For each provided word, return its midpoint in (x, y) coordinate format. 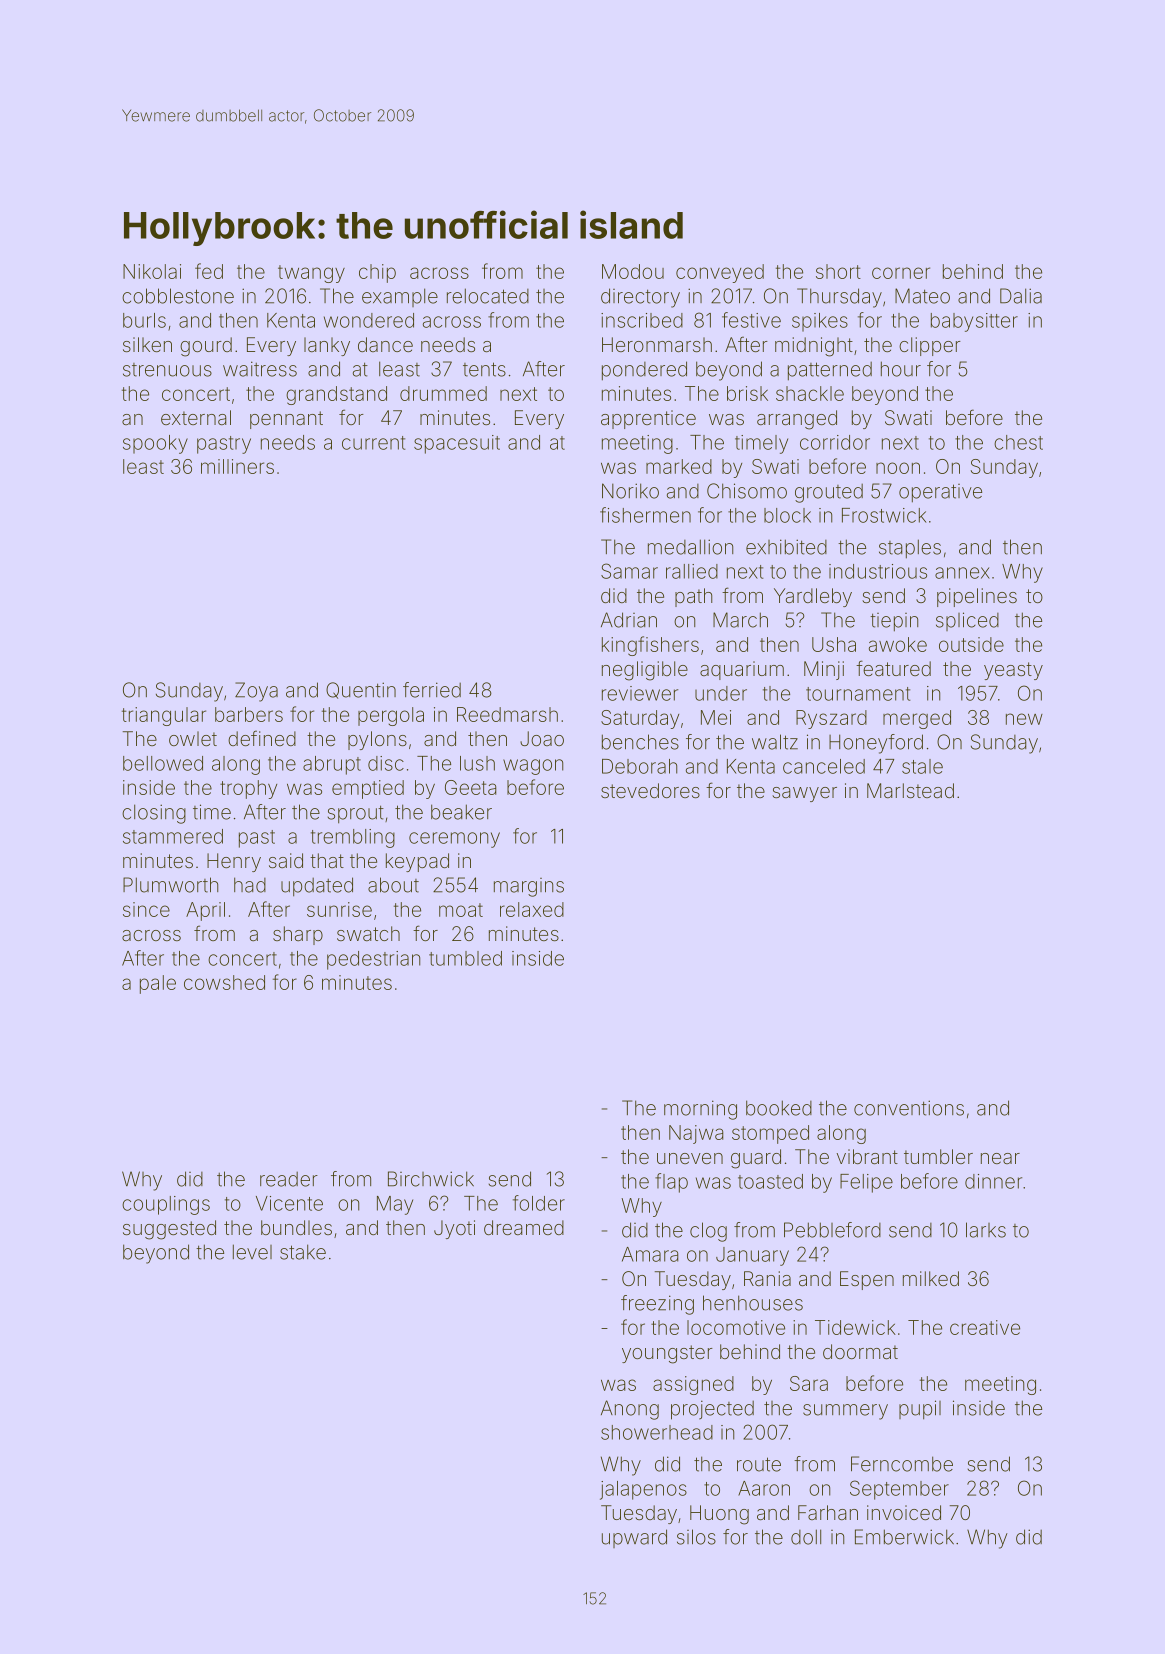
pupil (920, 1409)
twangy (311, 274)
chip (377, 273)
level (252, 1252)
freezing (657, 1305)
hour (901, 369)
